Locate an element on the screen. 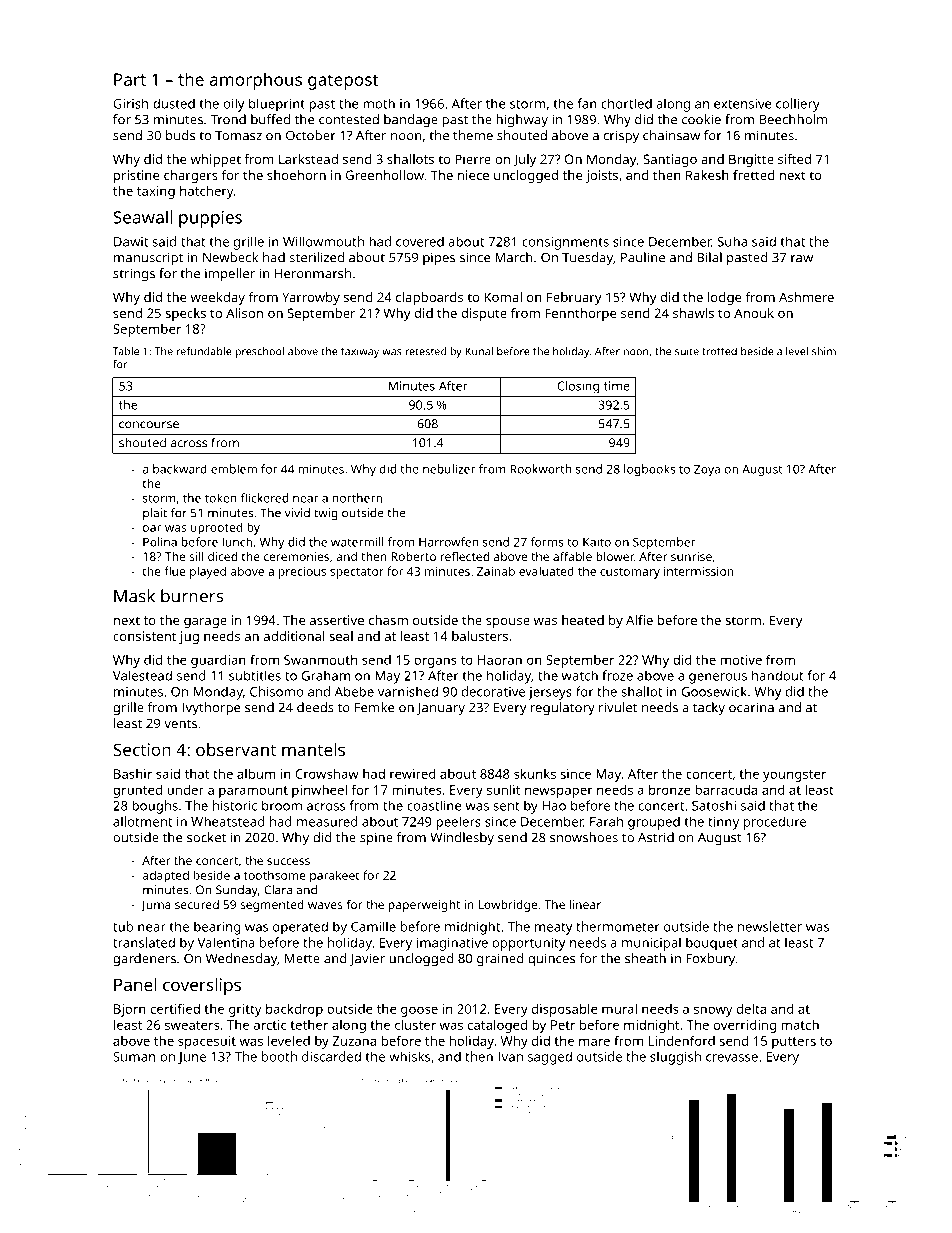 Image resolution: width=952 pixels, height=1233 pixels. fretted is located at coordinates (754, 175).
